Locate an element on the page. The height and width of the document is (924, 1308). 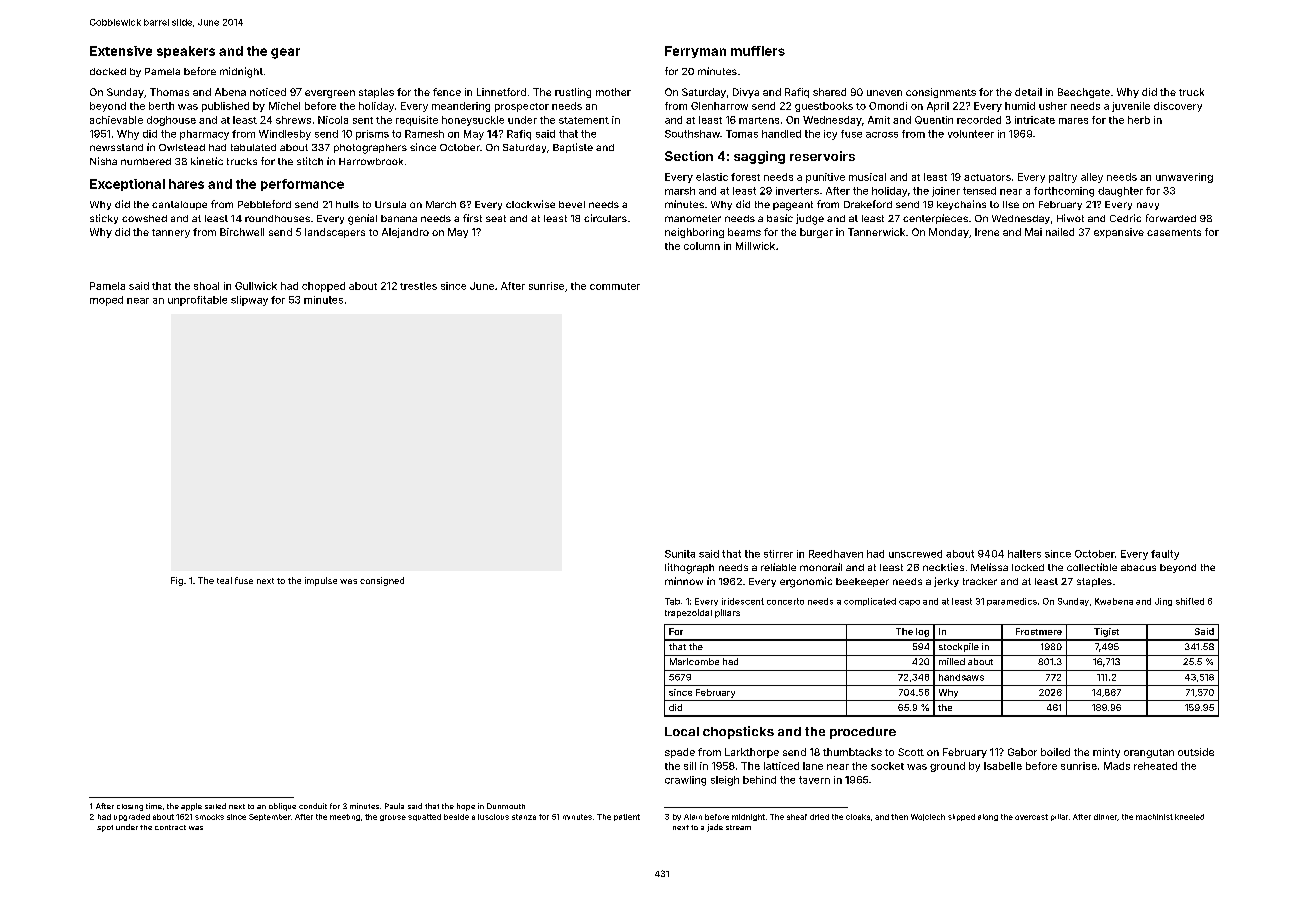
Gabor is located at coordinates (1022, 752).
